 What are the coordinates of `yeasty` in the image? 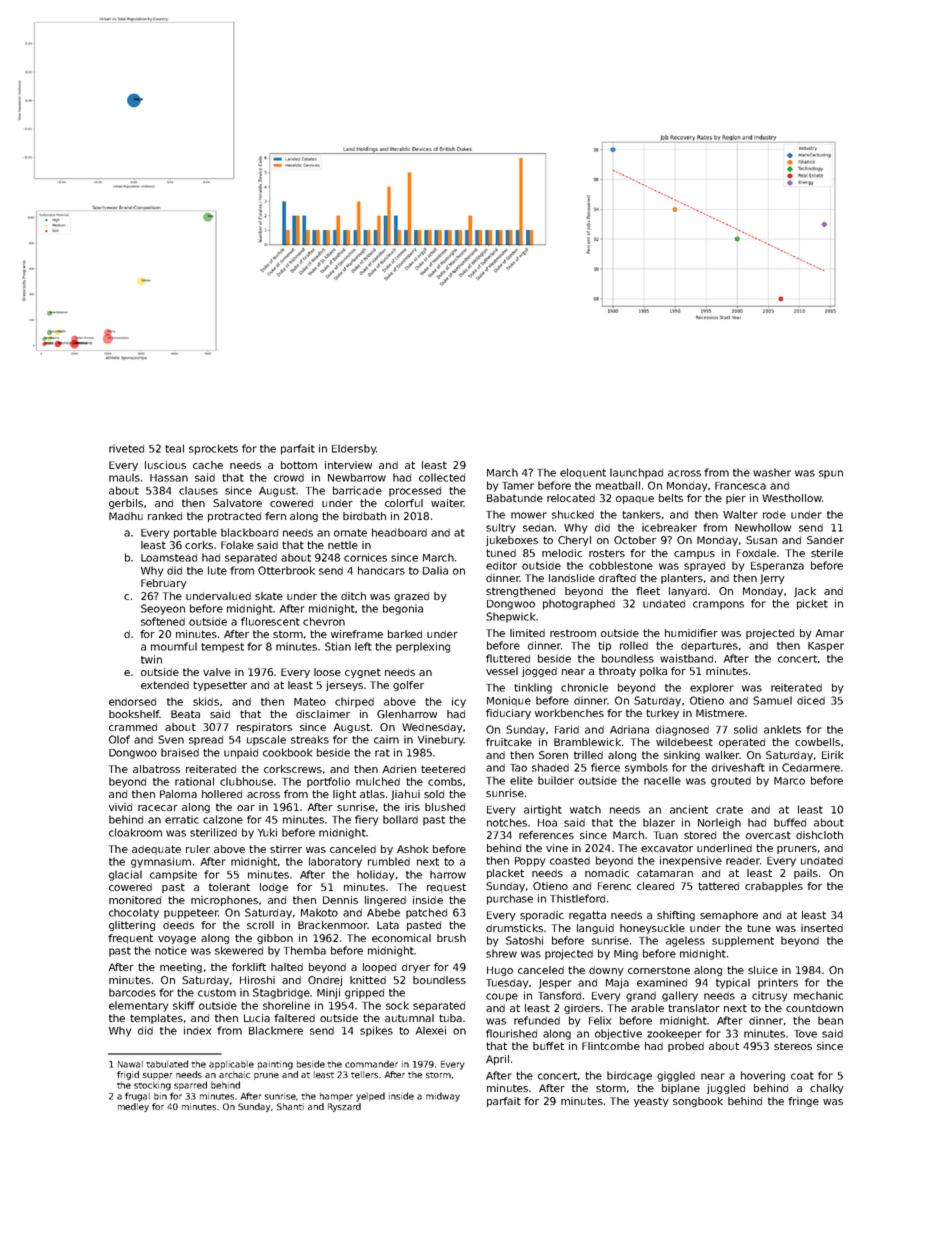 It's located at (651, 1102).
